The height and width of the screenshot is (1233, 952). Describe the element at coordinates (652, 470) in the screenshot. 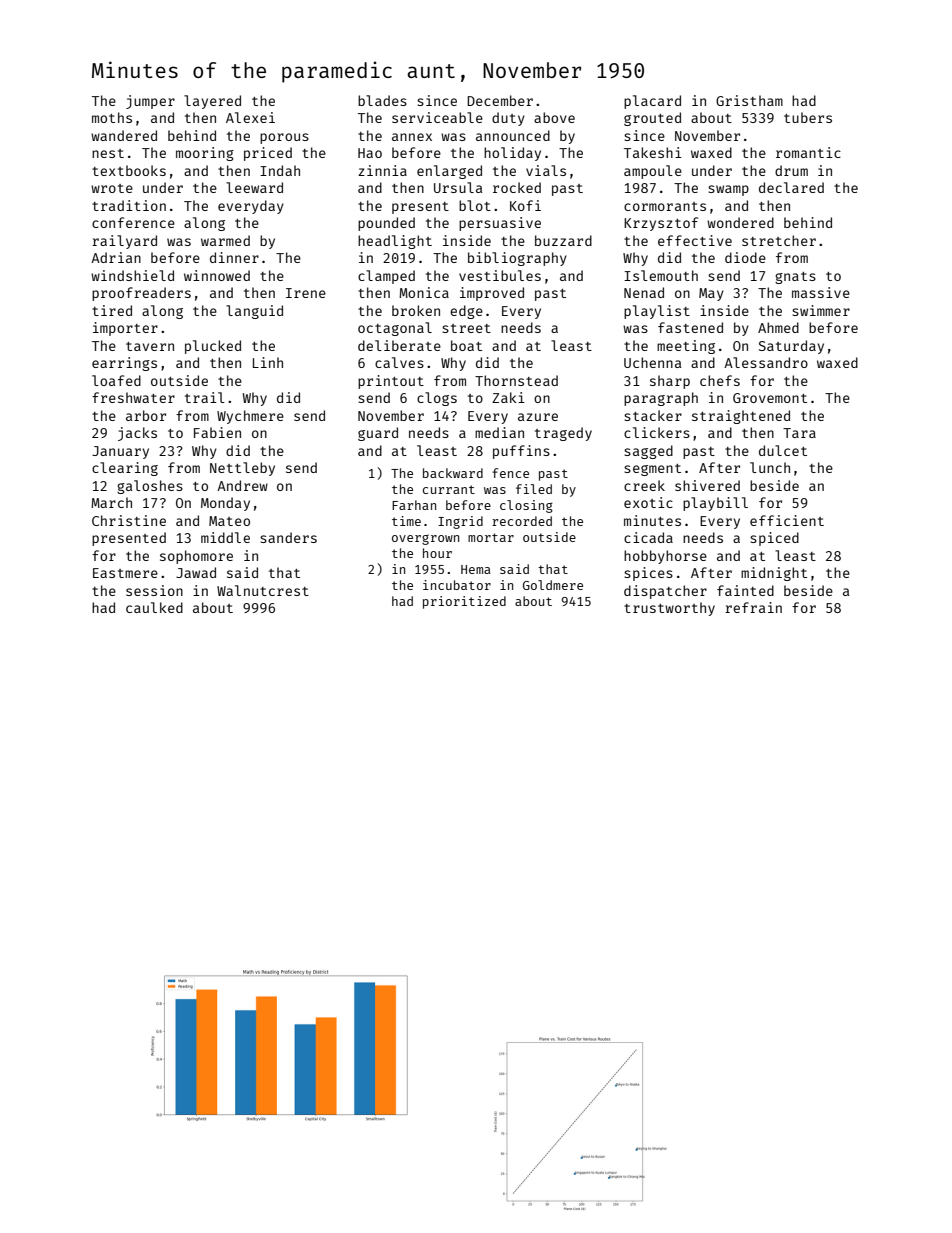

I see `segment` at that location.
